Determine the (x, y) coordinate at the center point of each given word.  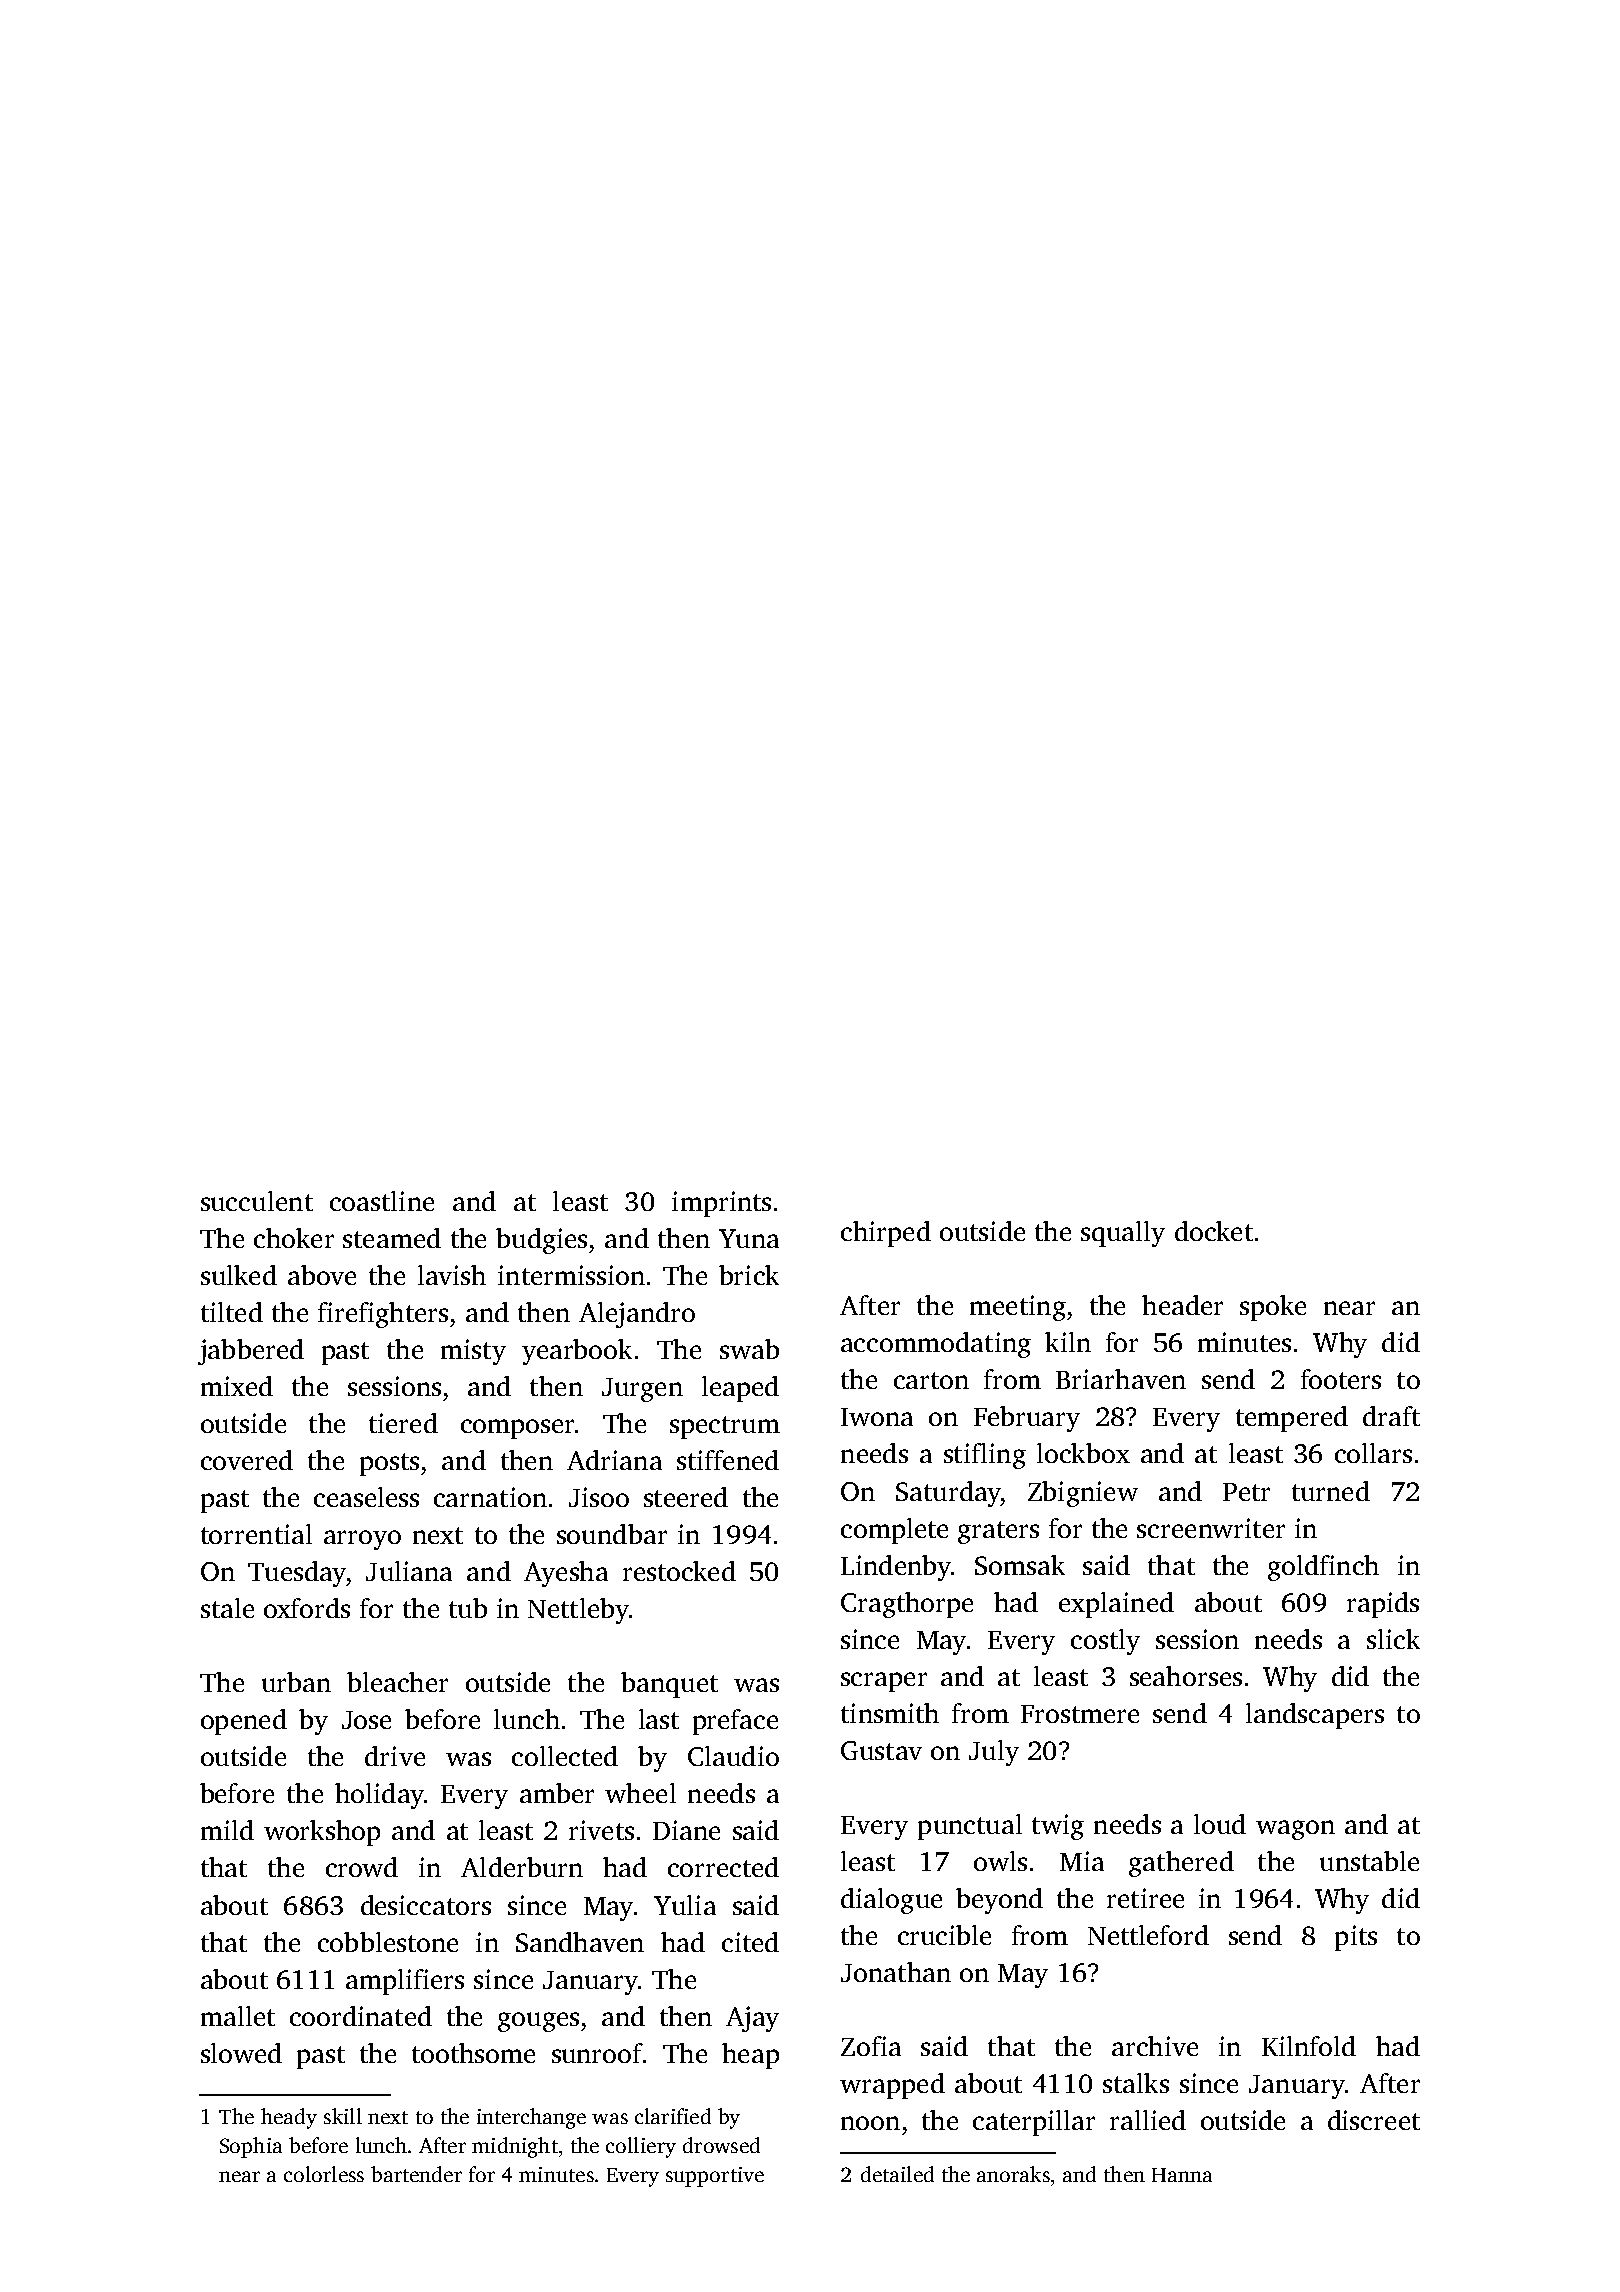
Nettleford (1148, 1935)
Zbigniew (1083, 1494)
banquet (669, 1685)
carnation (490, 1497)
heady (289, 2118)
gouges (538, 2022)
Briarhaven (1121, 1379)
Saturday (948, 1494)
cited (750, 1942)
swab (749, 1349)
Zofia (871, 2046)
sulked (239, 1275)
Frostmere (1080, 1714)
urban (296, 1682)
